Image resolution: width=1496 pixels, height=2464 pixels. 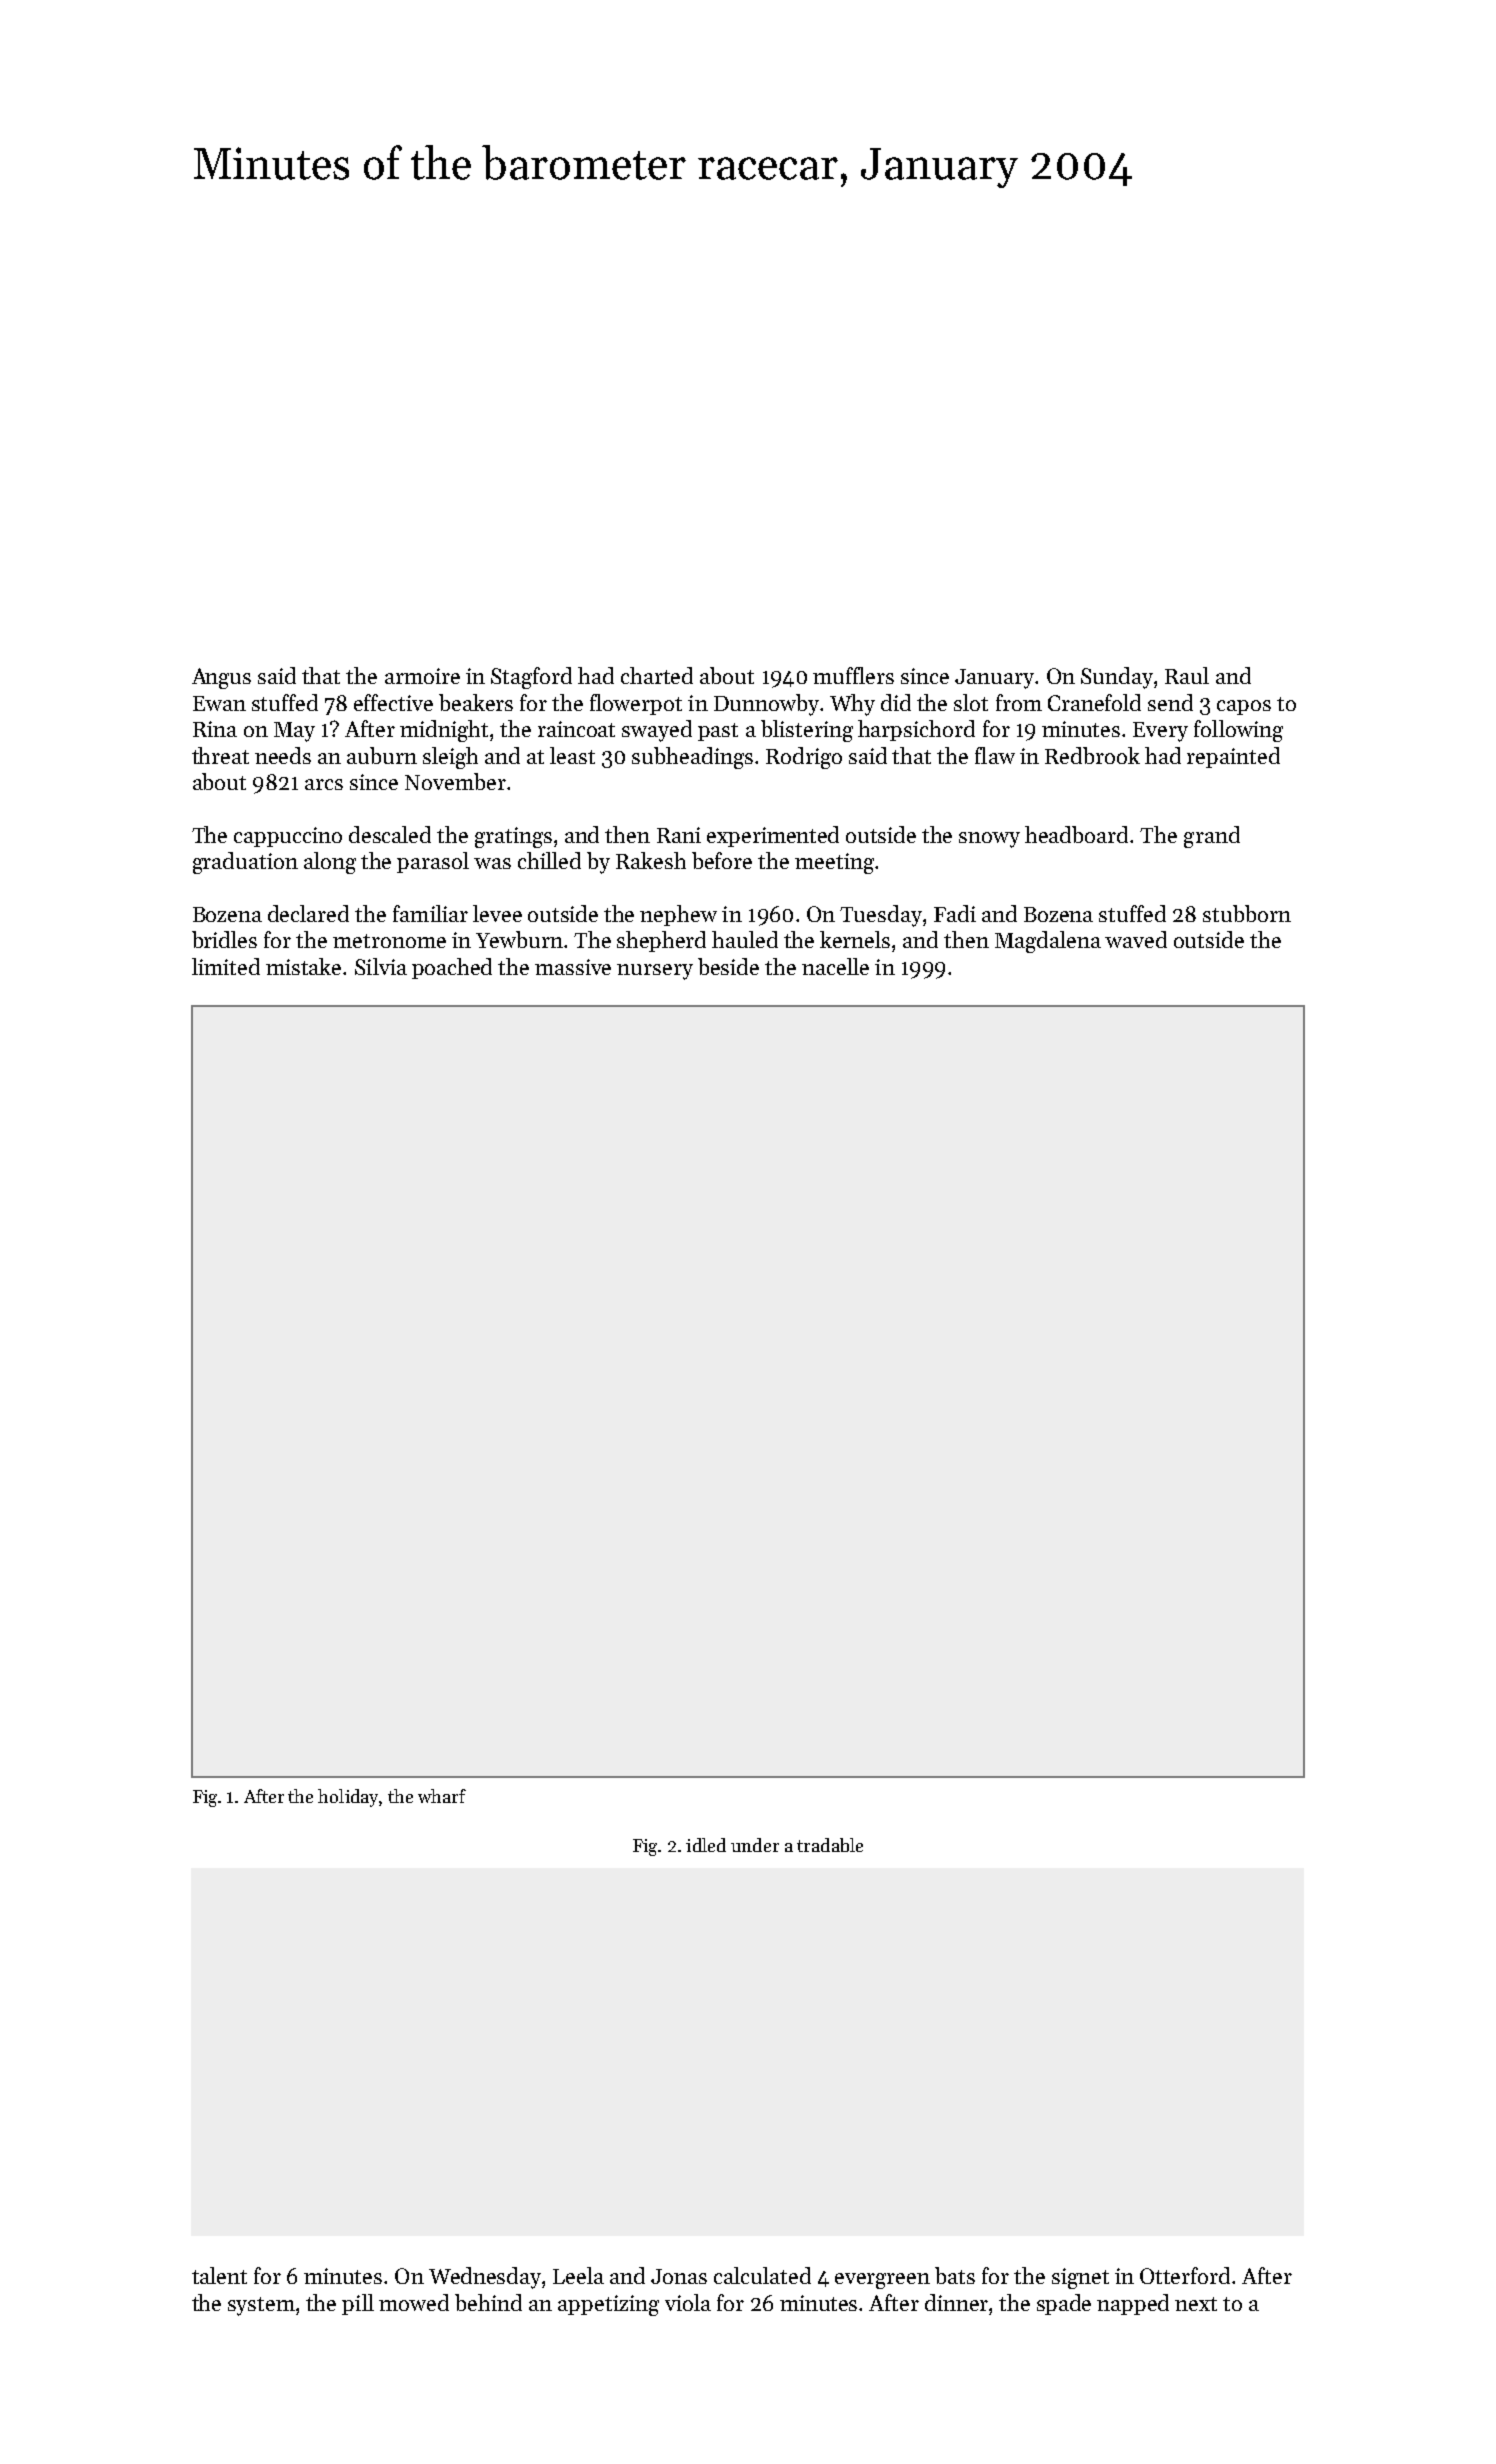 I want to click on wharf, so click(x=442, y=1796).
